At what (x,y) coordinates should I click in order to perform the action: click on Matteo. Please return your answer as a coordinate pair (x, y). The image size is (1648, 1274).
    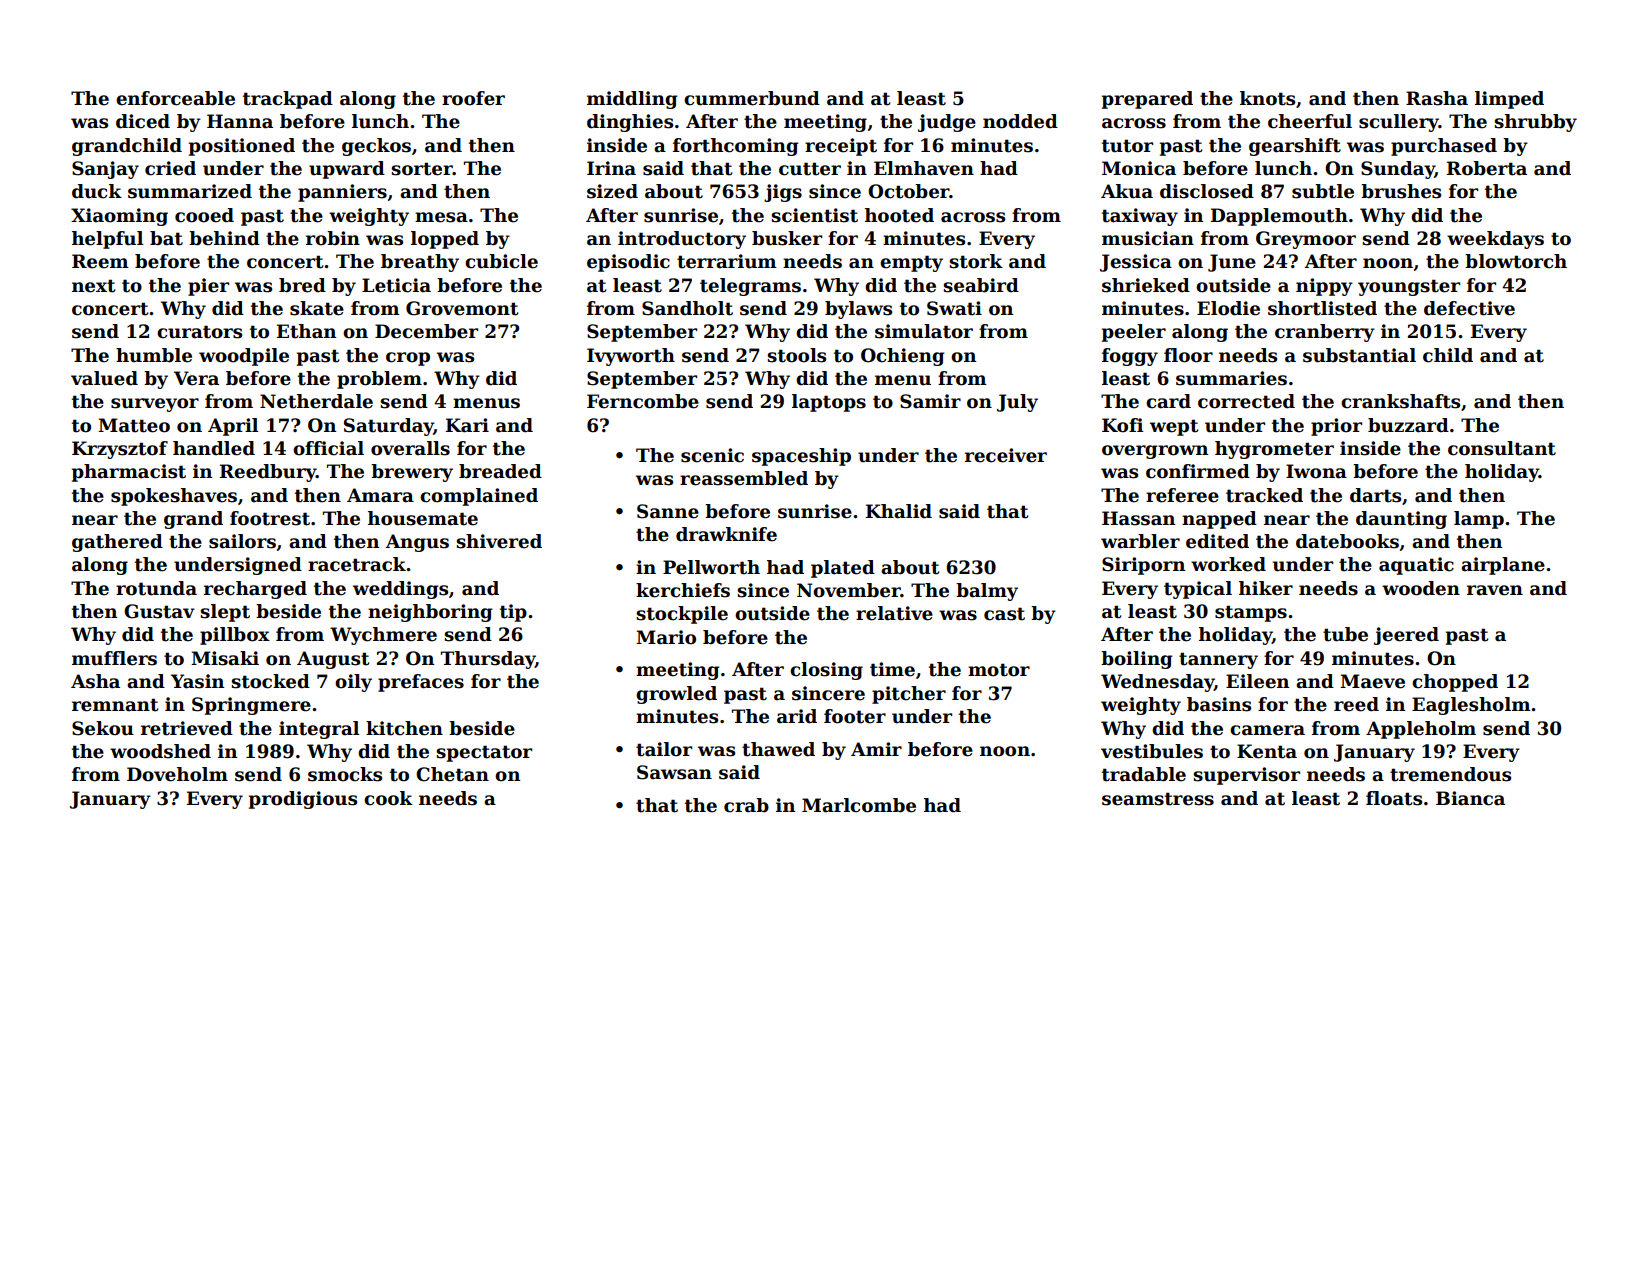
    Looking at the image, I should click on (134, 425).
